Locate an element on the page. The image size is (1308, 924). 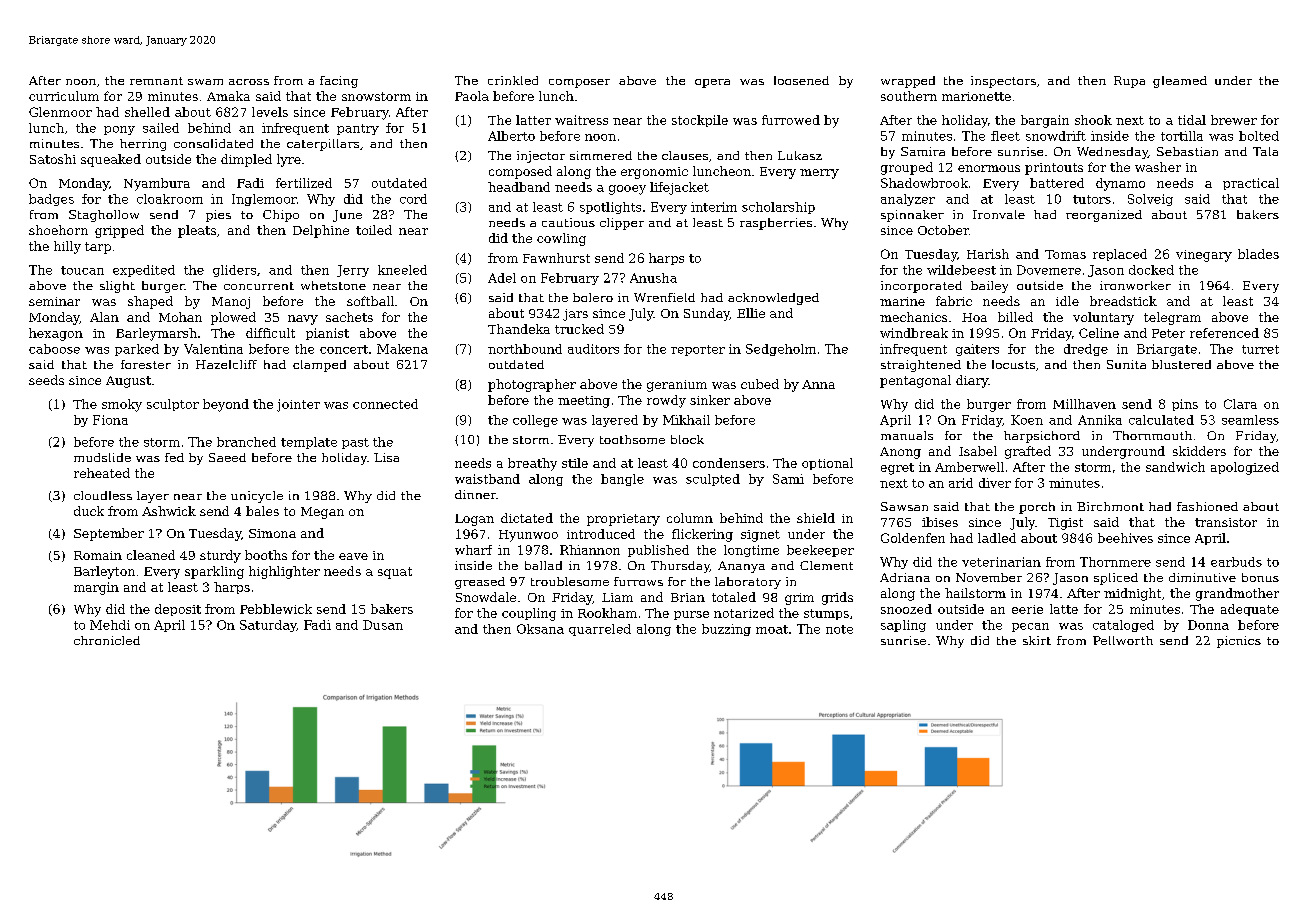
Satoshi is located at coordinates (53, 159).
